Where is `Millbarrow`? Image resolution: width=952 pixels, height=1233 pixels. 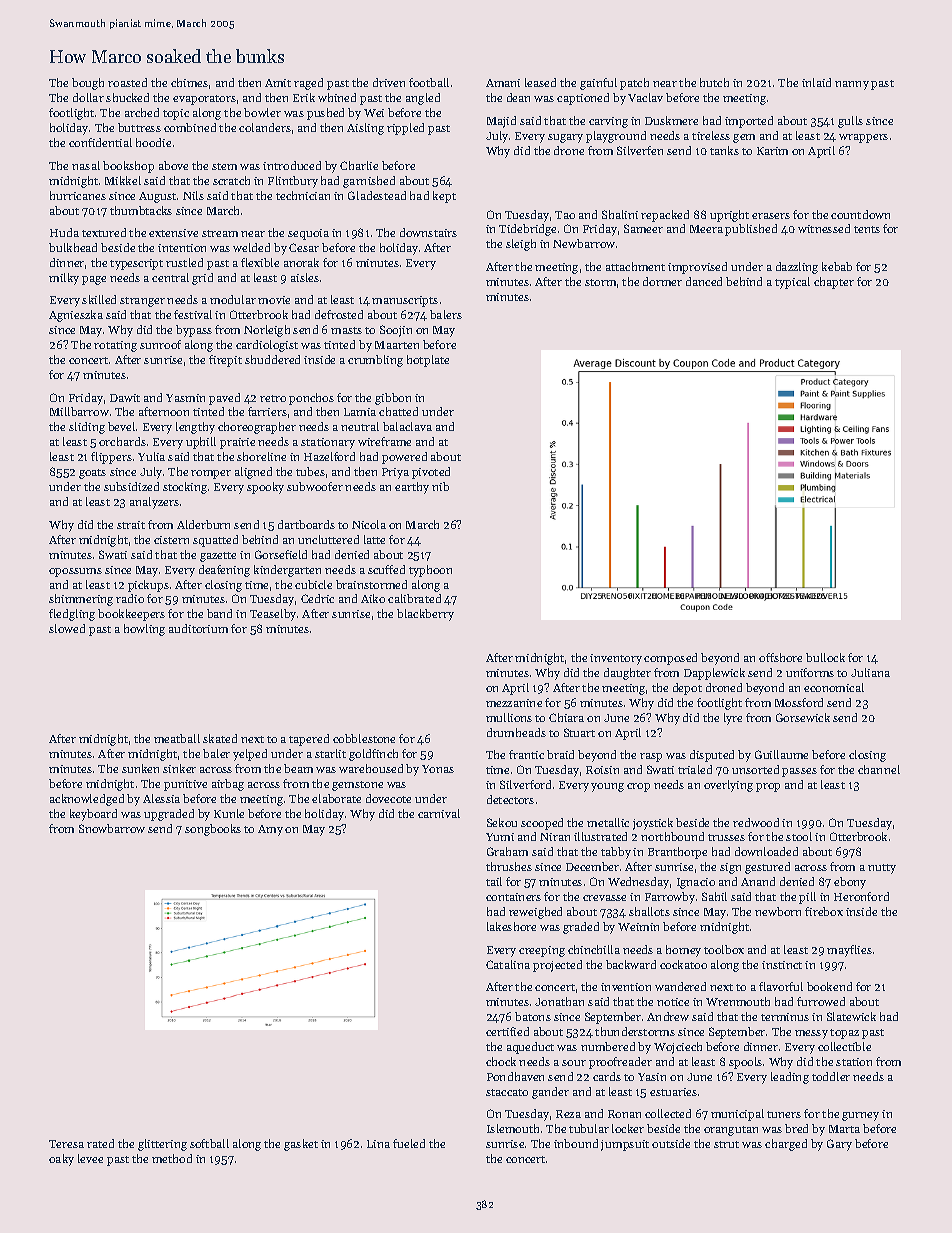 Millbarrow is located at coordinates (79, 411).
